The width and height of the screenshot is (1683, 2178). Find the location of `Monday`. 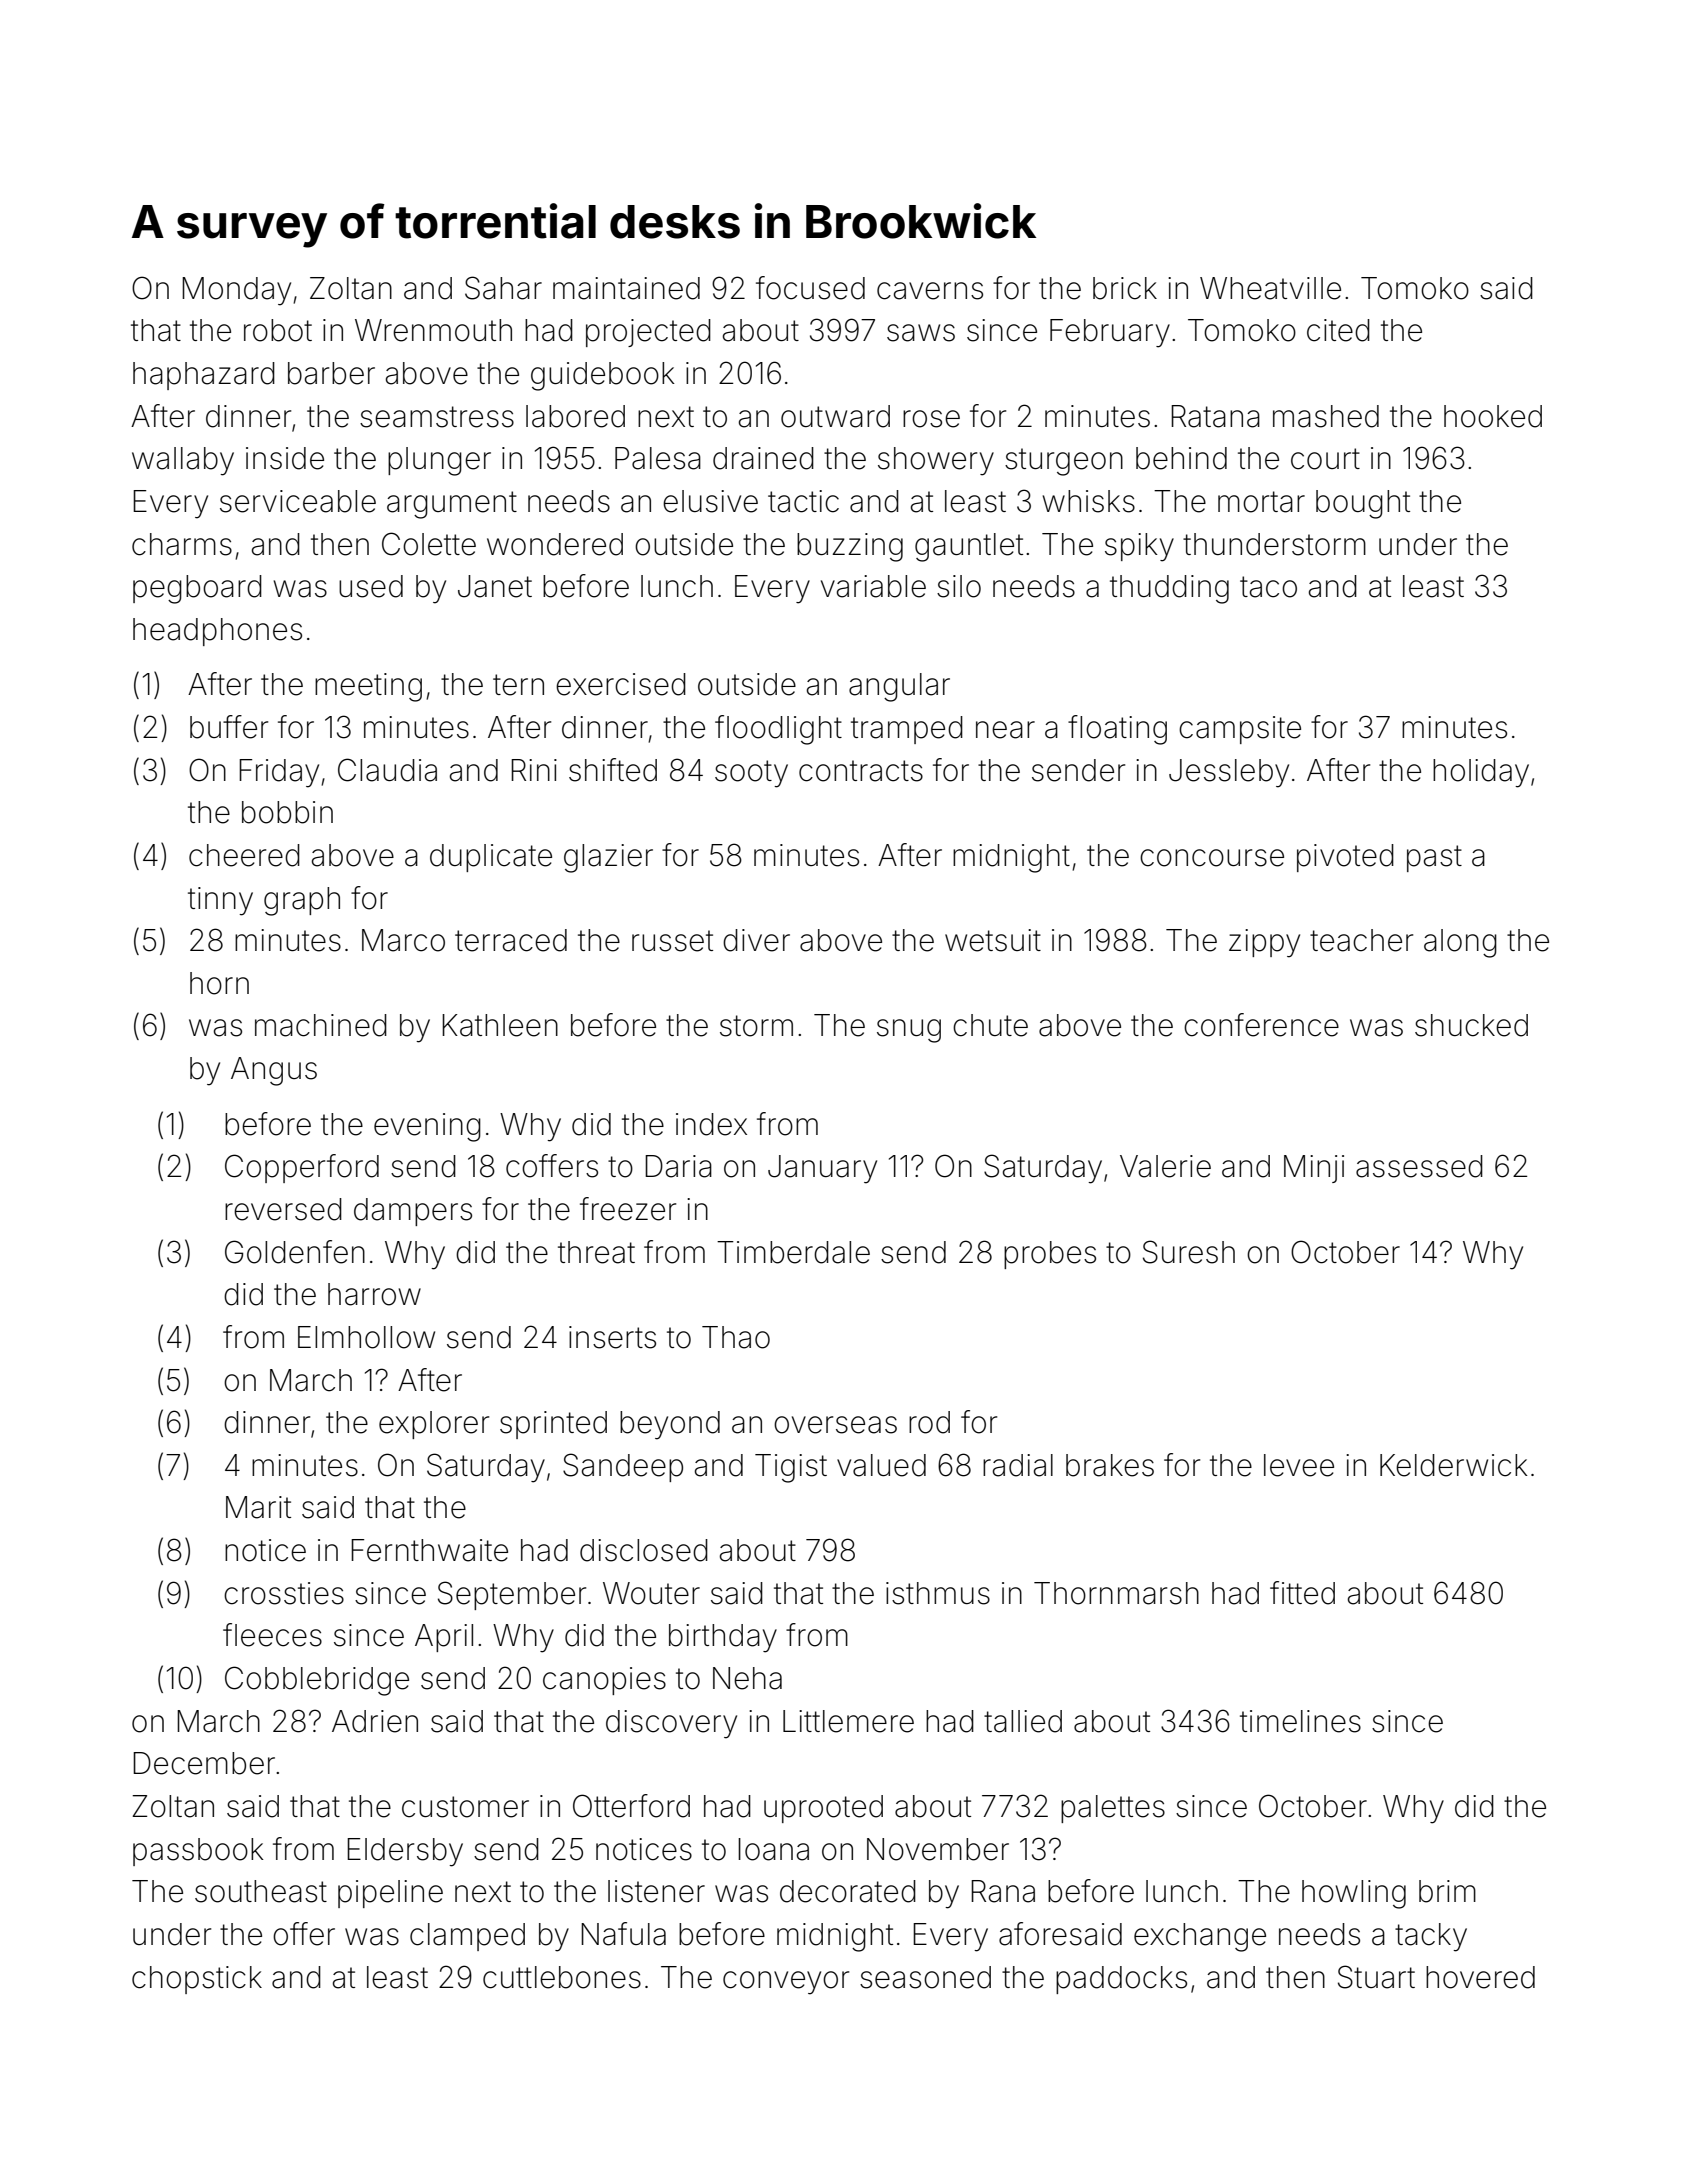

Monday is located at coordinates (236, 291).
